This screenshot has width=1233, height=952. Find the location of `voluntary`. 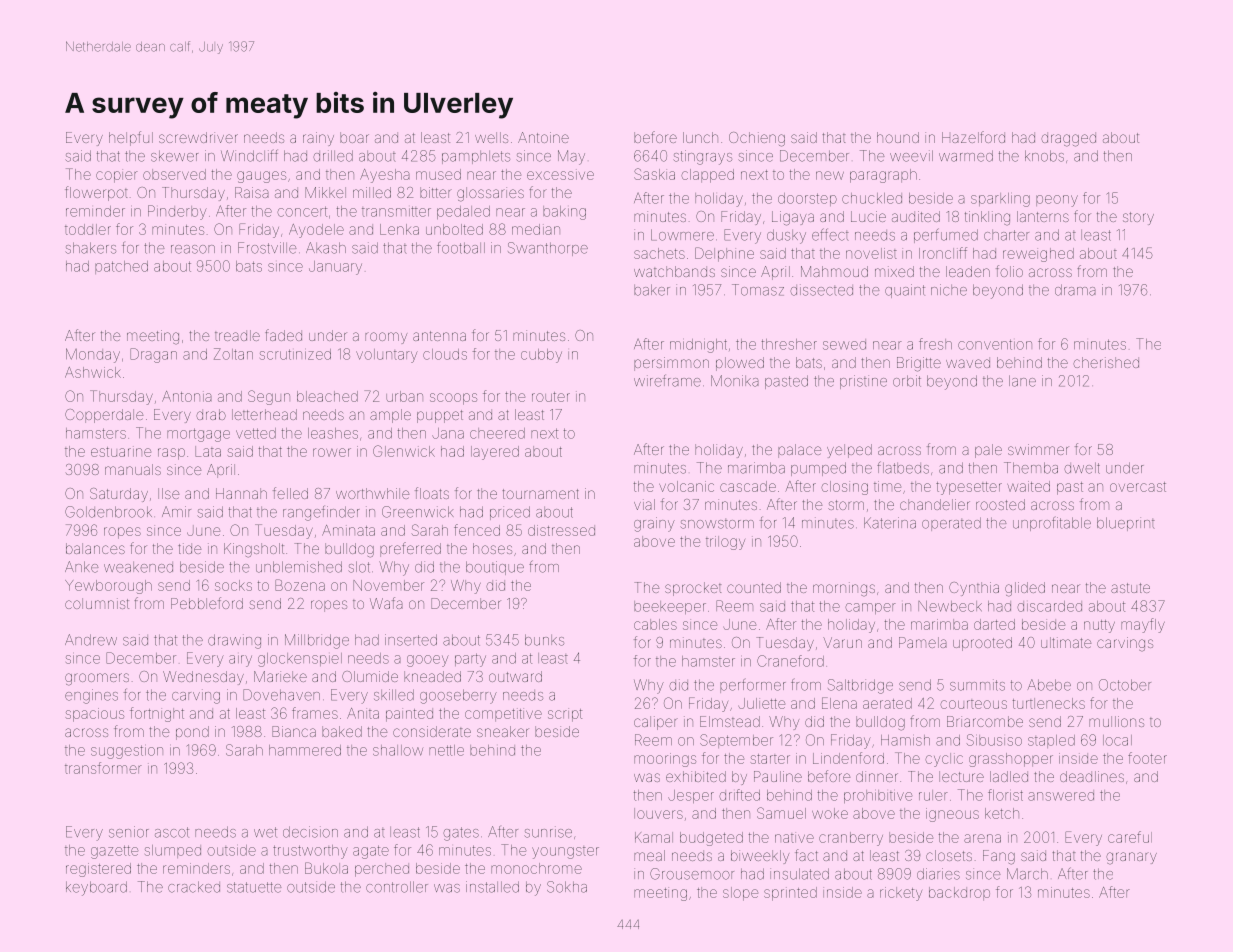

voluntary is located at coordinates (387, 356).
